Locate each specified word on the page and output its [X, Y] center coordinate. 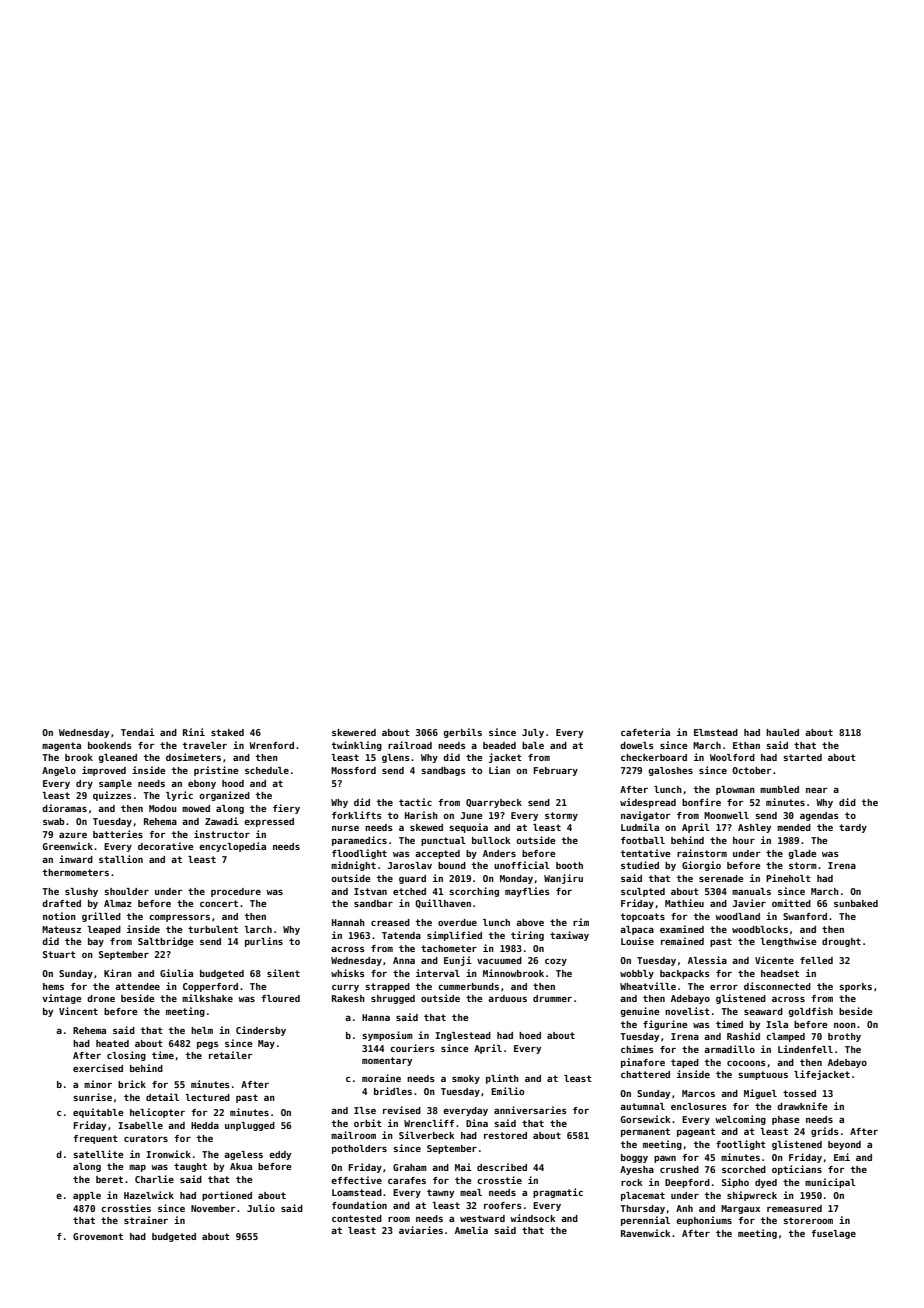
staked [227, 732]
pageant [696, 1132]
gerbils [462, 733]
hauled [782, 732]
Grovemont [98, 1236]
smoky [466, 1079]
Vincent [78, 1011]
